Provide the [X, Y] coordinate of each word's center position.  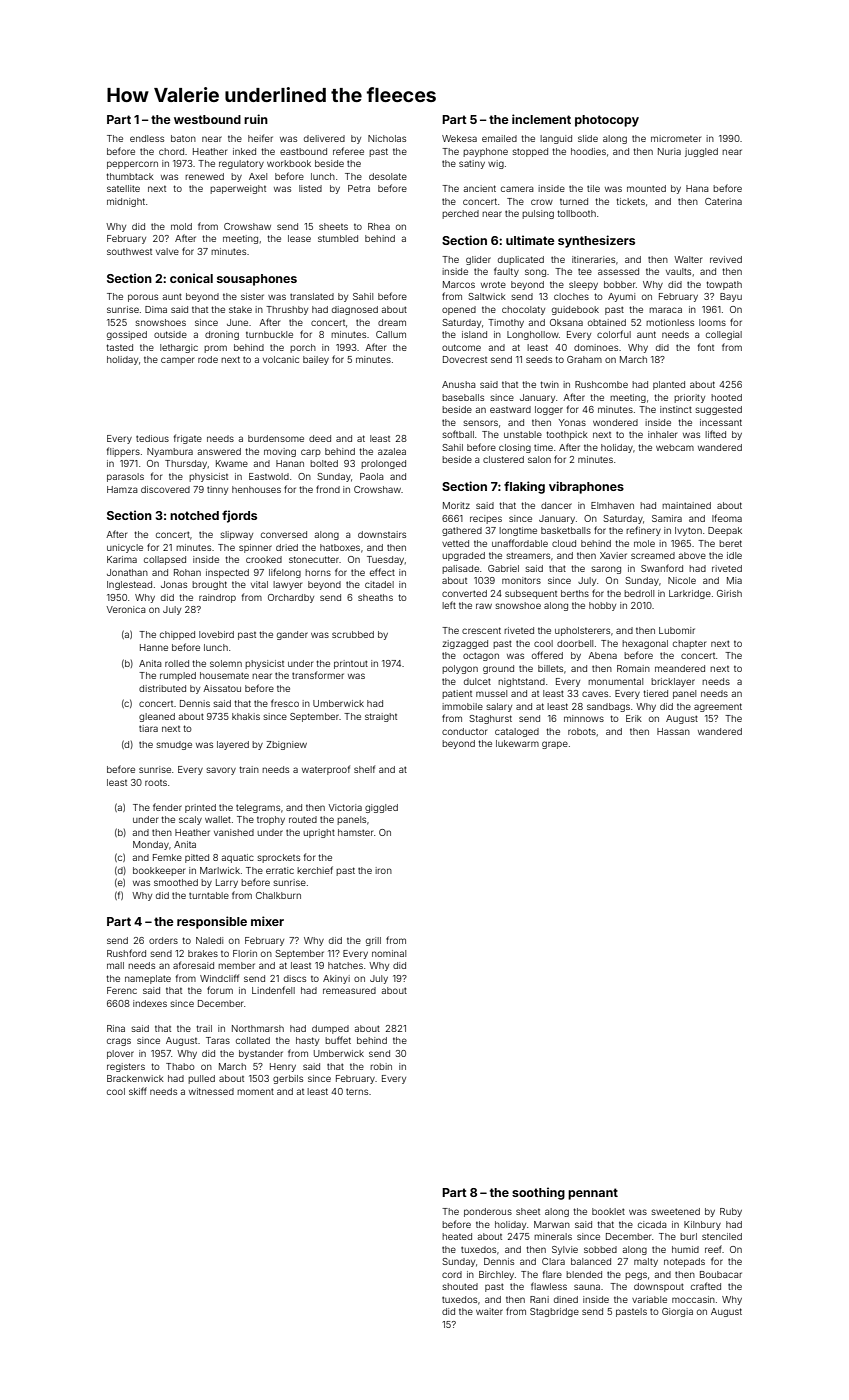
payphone [485, 152]
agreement [718, 707]
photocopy [607, 121]
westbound [207, 119]
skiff [138, 1091]
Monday [151, 845]
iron [383, 870]
